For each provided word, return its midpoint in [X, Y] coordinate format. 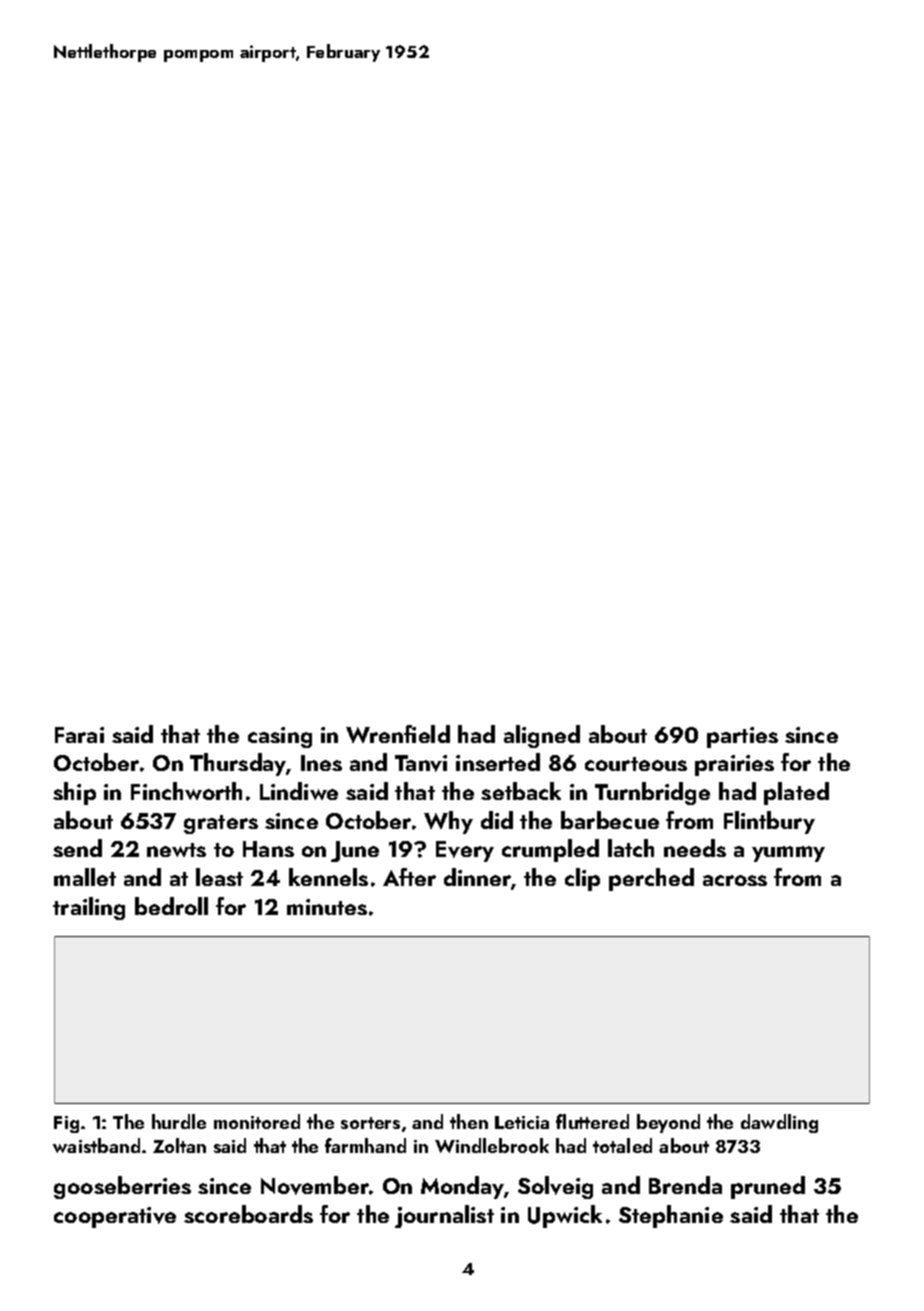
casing [280, 737]
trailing [89, 908]
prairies [734, 765]
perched [651, 879]
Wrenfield [398, 734]
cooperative [115, 1217]
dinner [478, 878]
